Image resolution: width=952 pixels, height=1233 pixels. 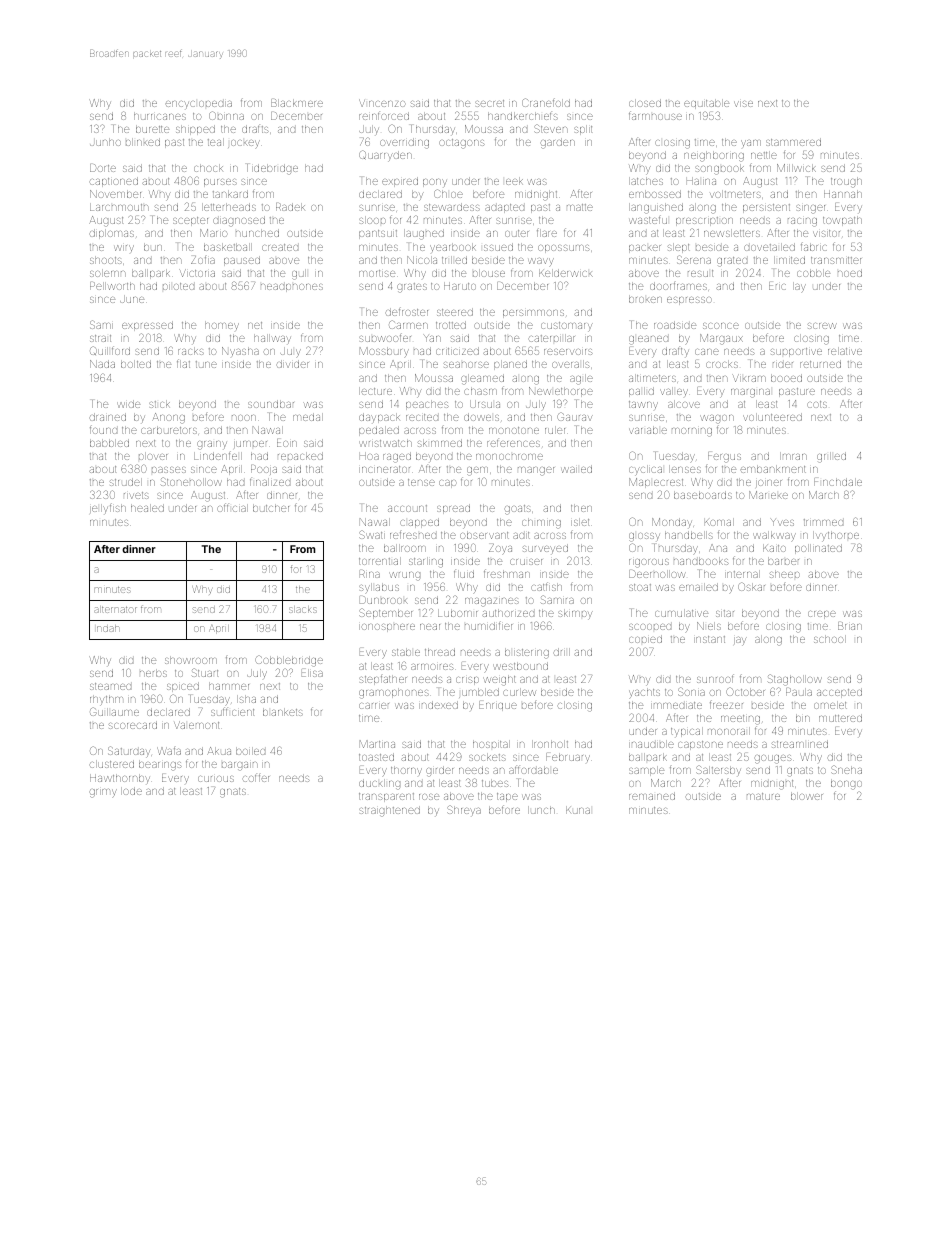 I want to click on Cranefold, so click(x=546, y=102).
